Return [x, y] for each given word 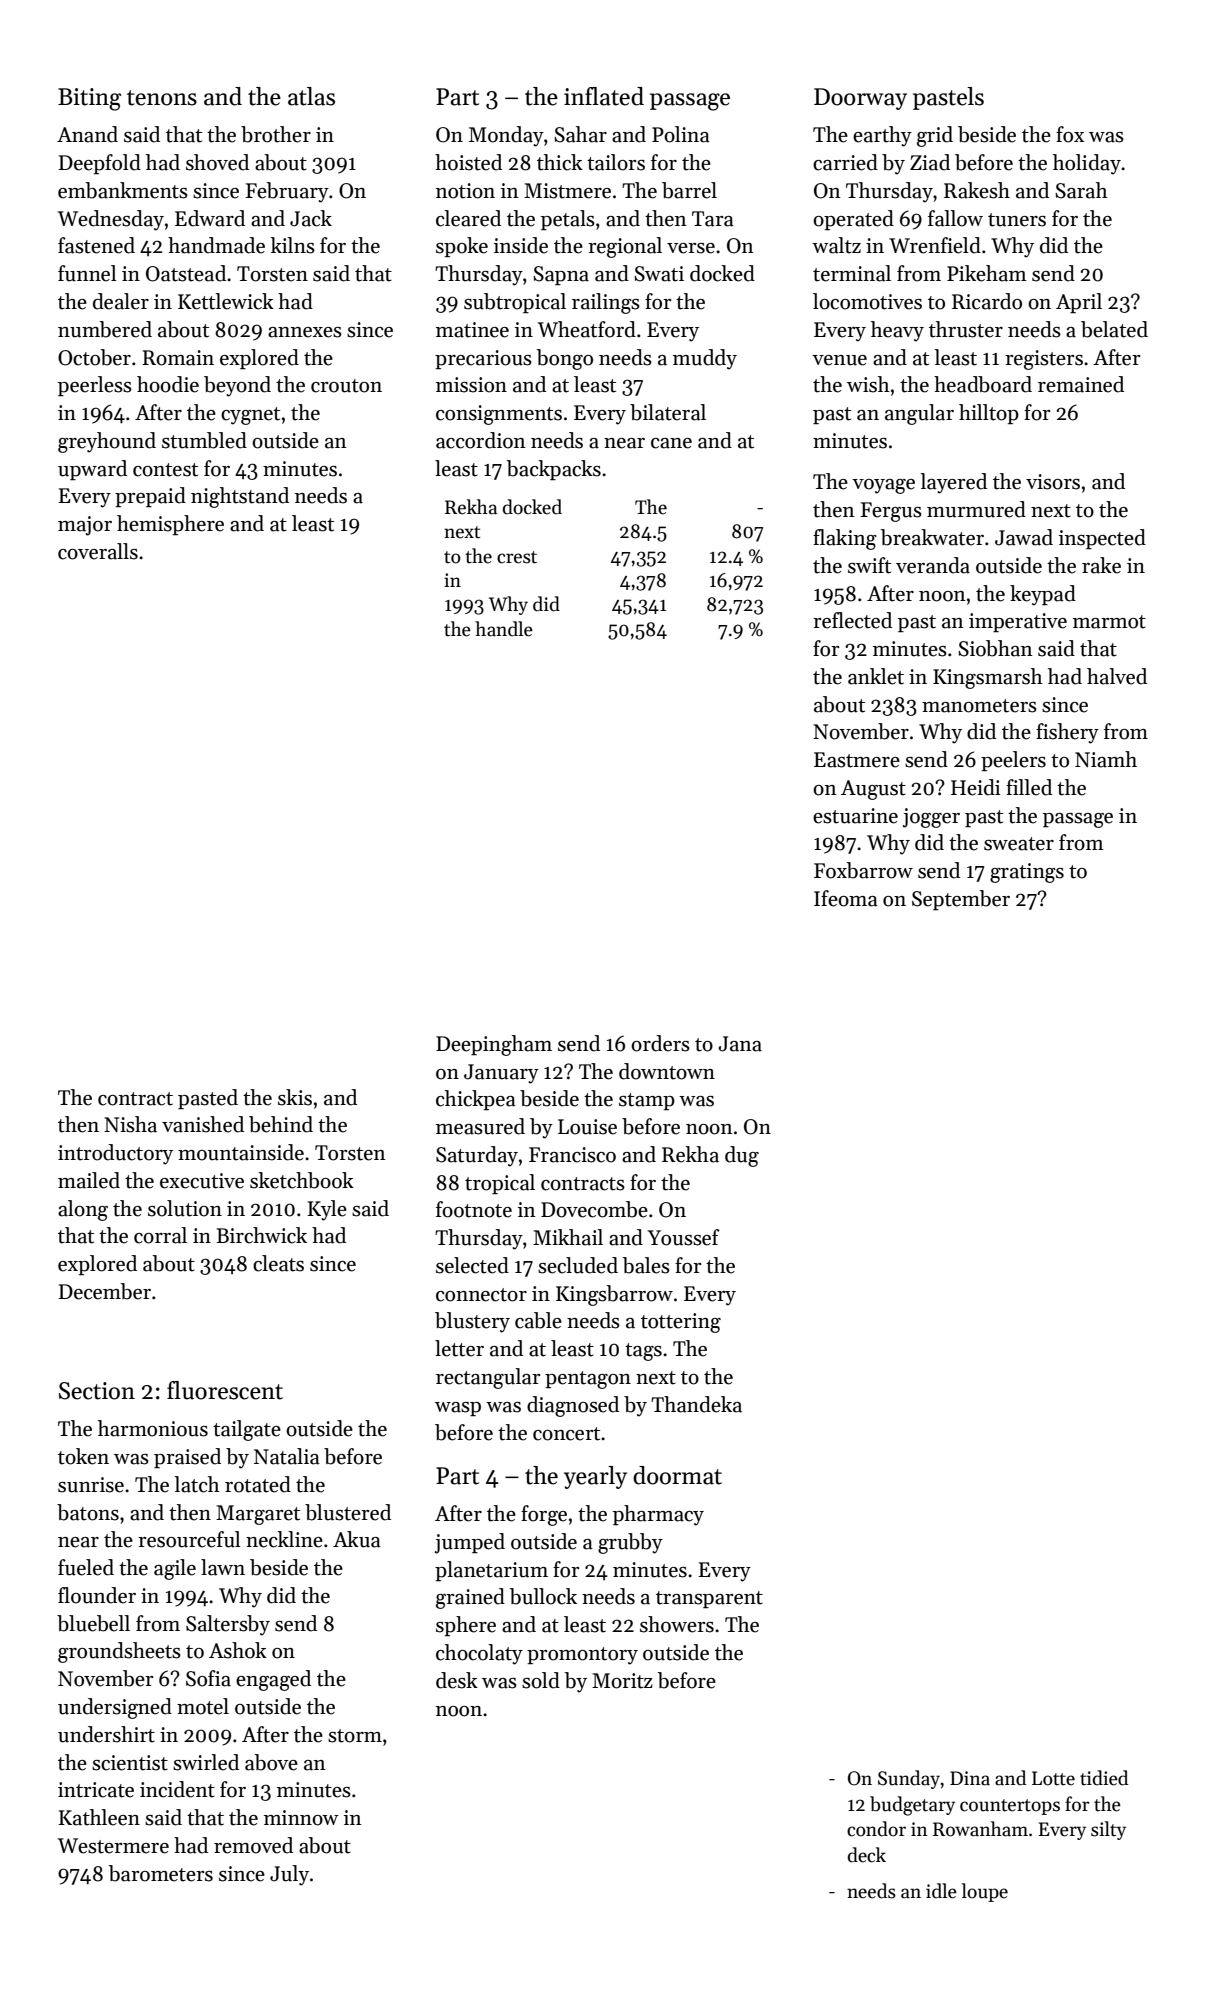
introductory [115, 1154]
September [961, 900]
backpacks [553, 470]
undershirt [106, 1734]
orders [660, 1043]
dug [742, 1156]
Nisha [130, 1124]
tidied [1104, 1778]
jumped [470, 1543]
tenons [162, 98]
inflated [604, 96]
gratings [1027, 873]
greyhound [107, 442]
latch [197, 1484]
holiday [1087, 164]
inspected [1102, 539]
